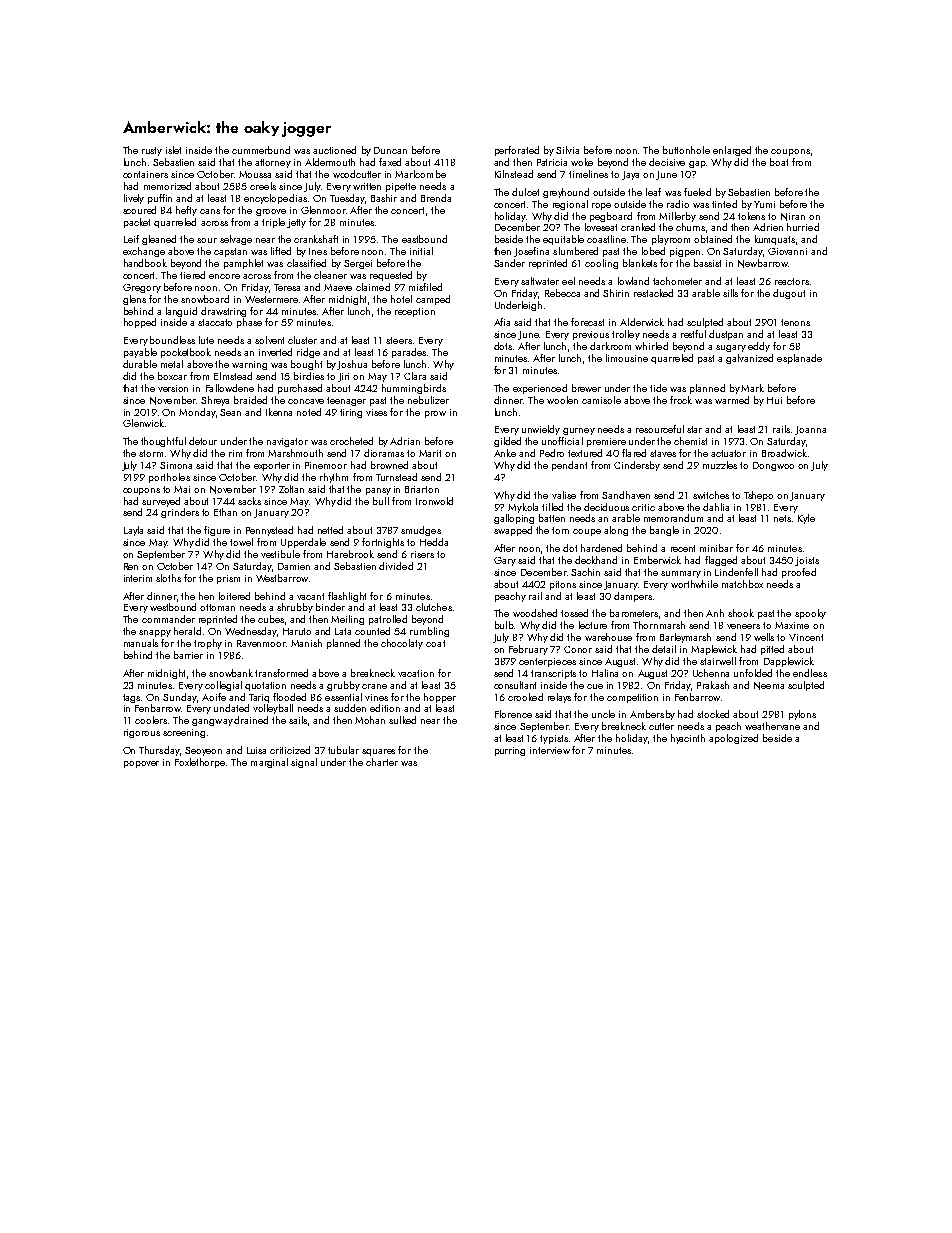 The width and height of the page is (952, 1233). What do you see at coordinates (531, 252) in the page?
I see `Josefina` at bounding box center [531, 252].
